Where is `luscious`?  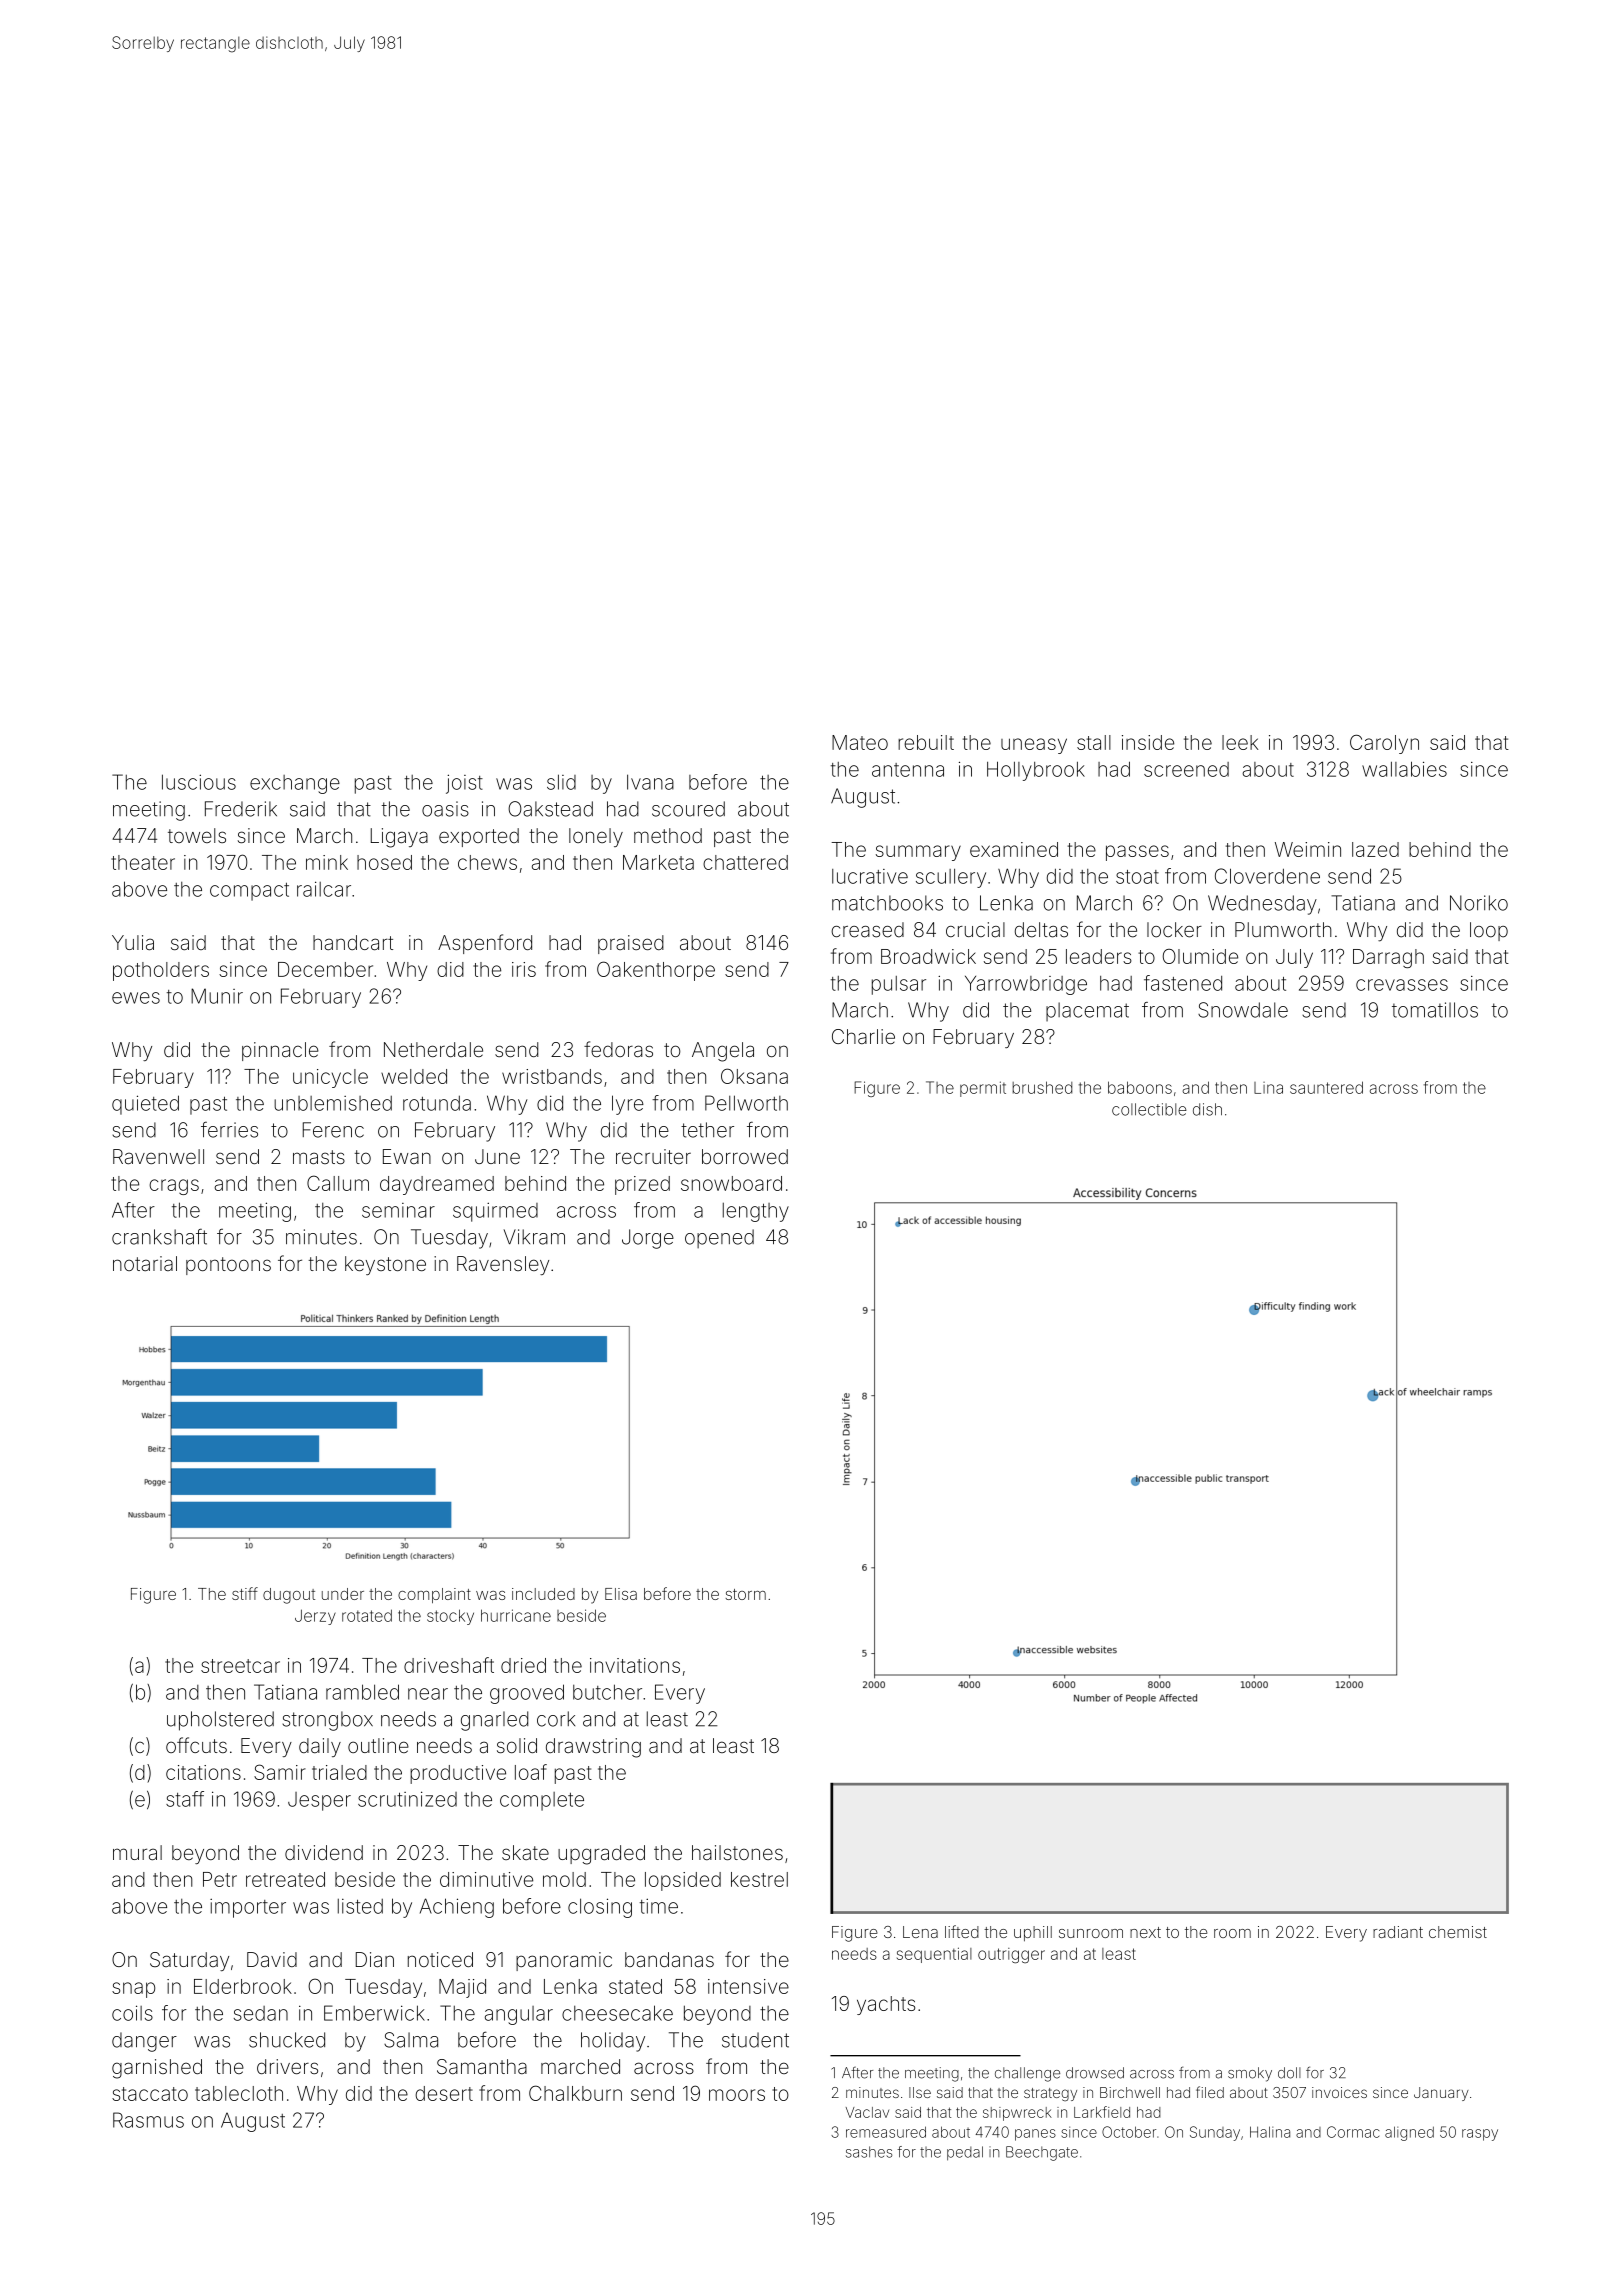 luscious is located at coordinates (199, 782).
